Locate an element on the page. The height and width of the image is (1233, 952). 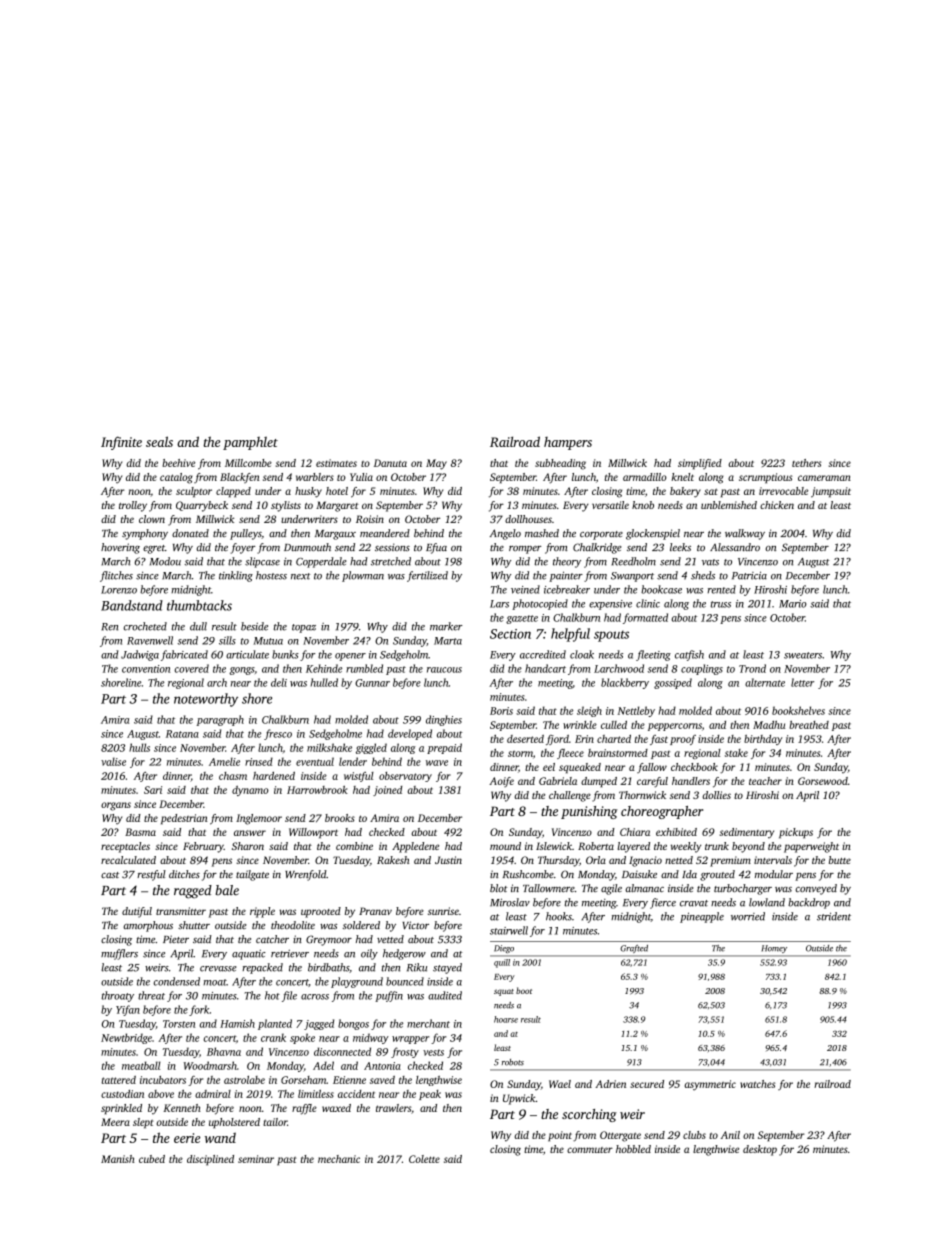
Gorsewood is located at coordinates (823, 781).
